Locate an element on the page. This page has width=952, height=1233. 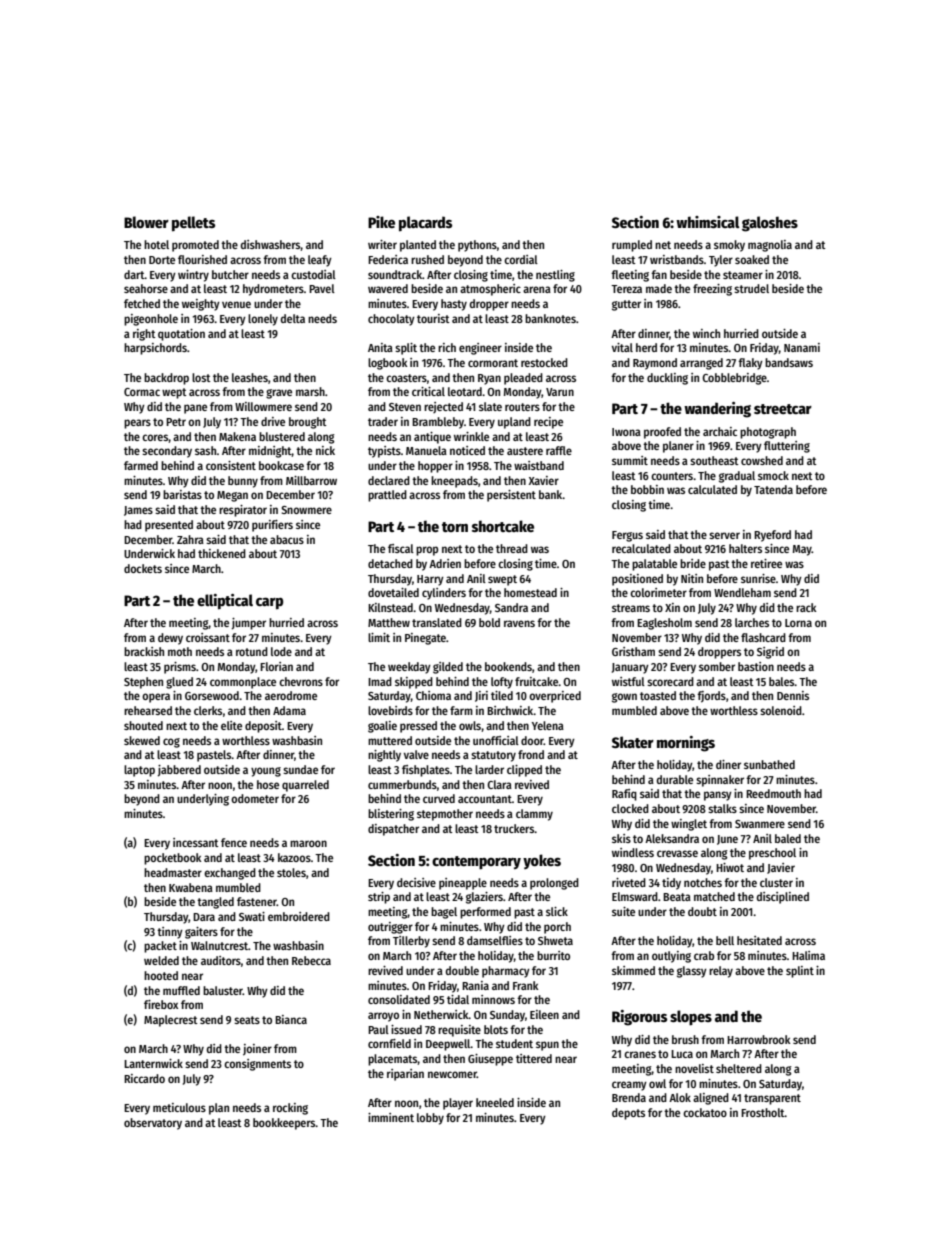
respirator is located at coordinates (243, 511).
